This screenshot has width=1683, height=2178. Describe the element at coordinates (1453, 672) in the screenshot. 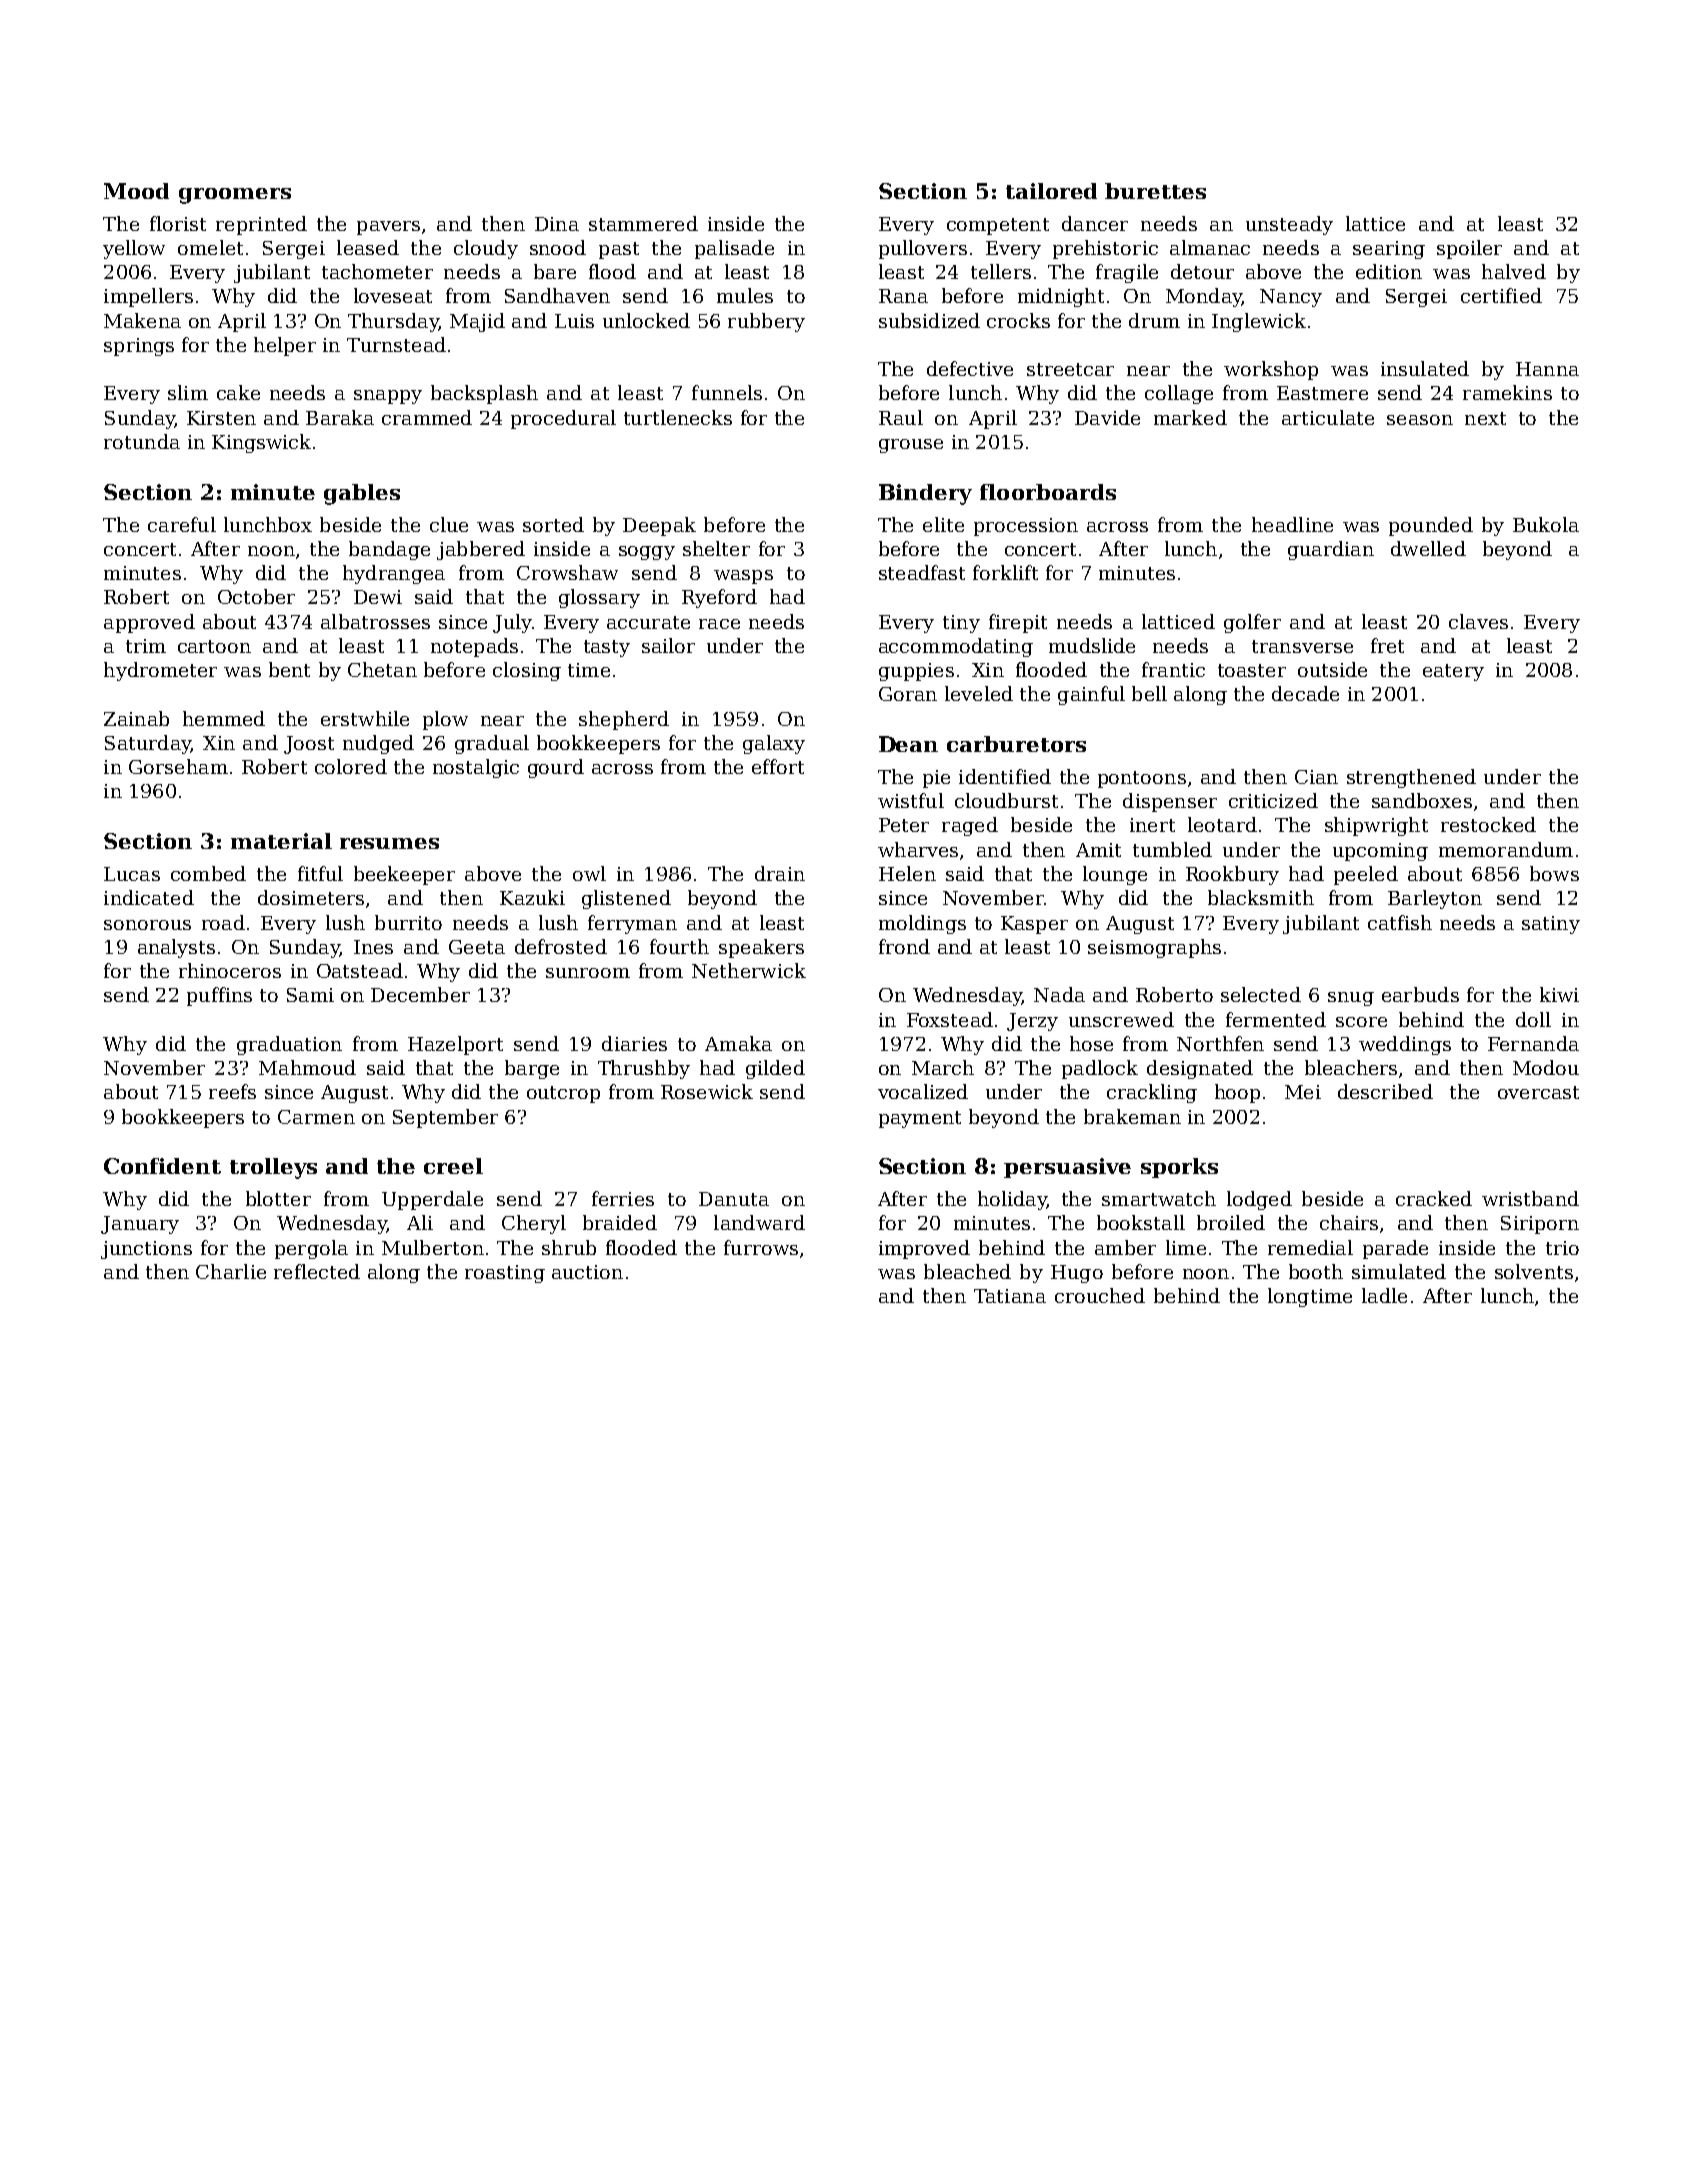

I see `eatery` at that location.
